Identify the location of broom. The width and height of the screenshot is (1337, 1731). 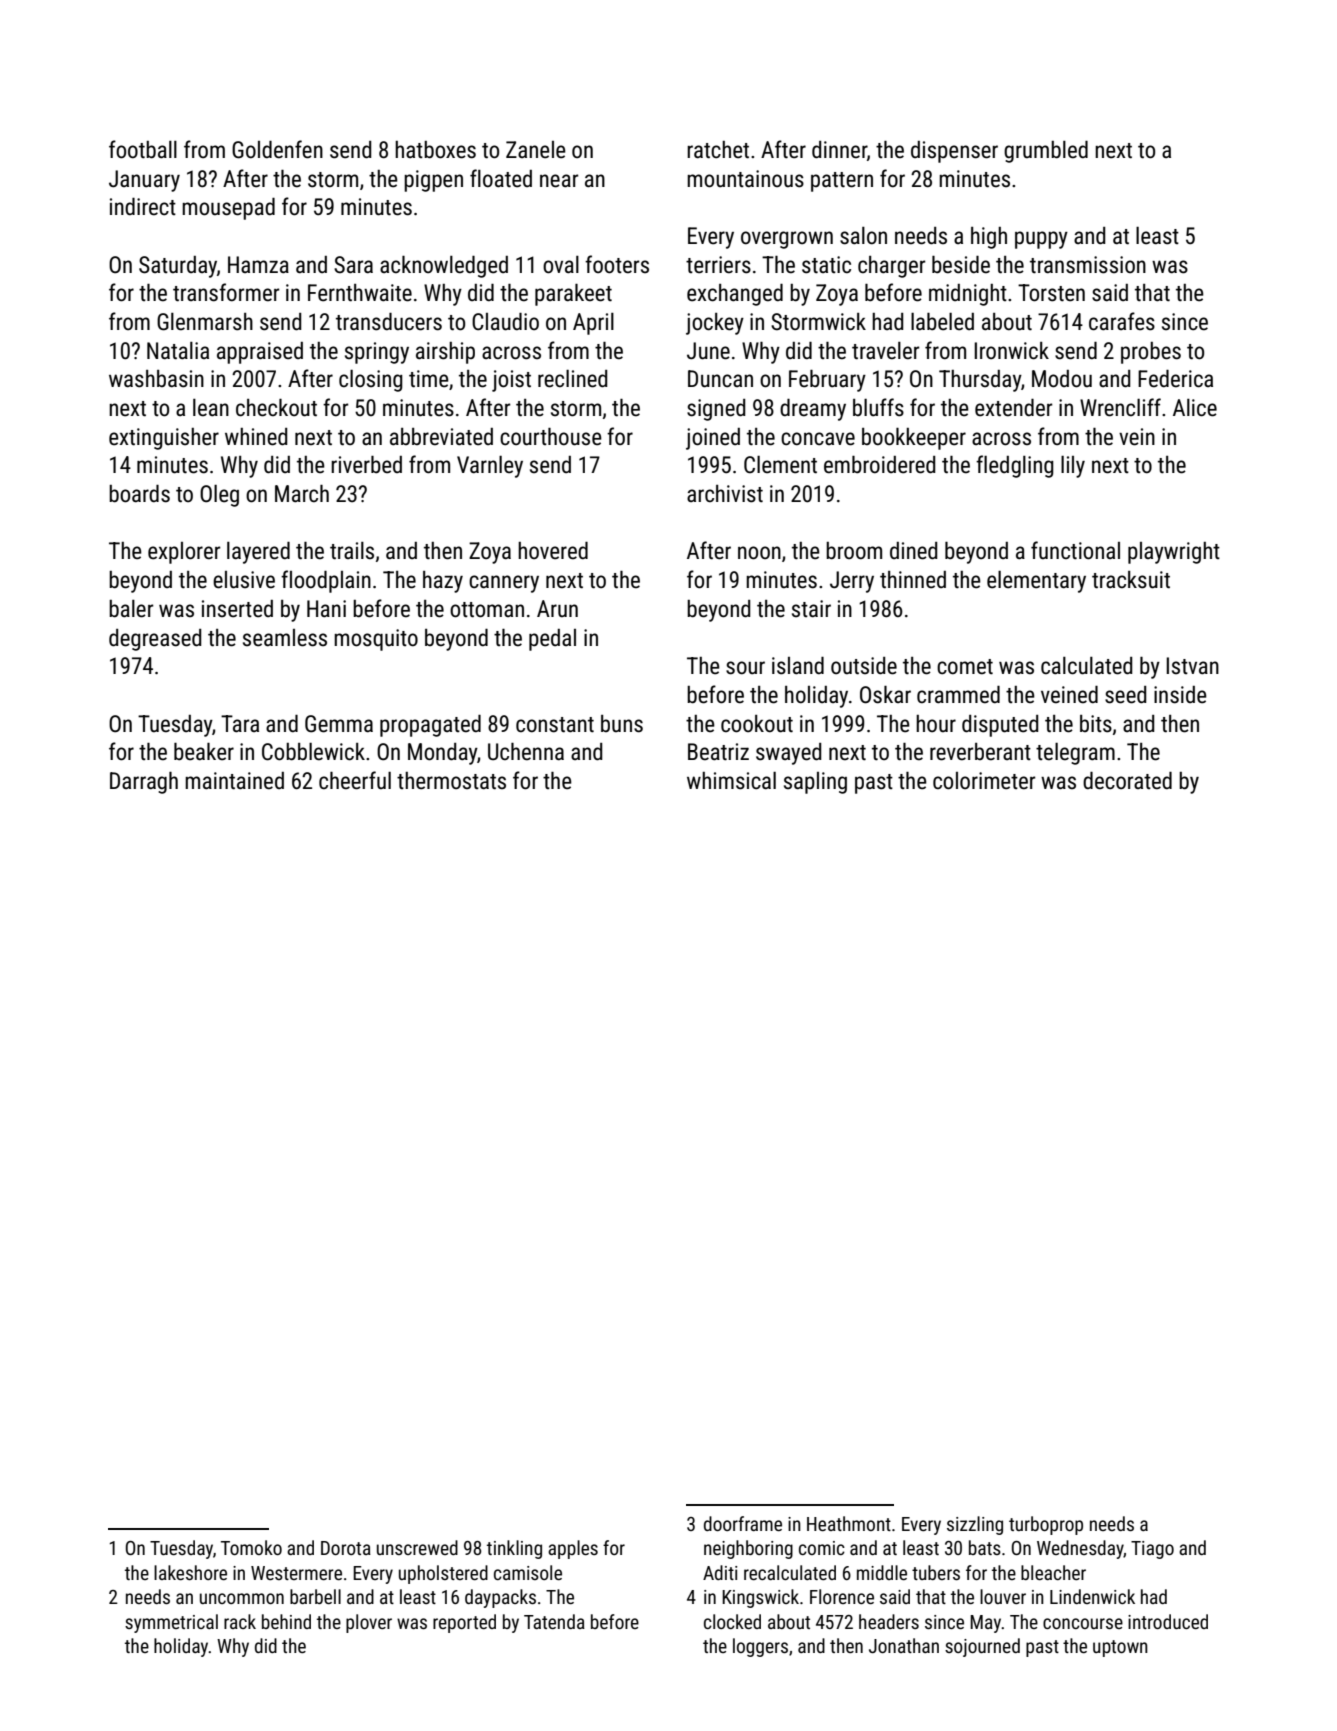
(854, 551).
